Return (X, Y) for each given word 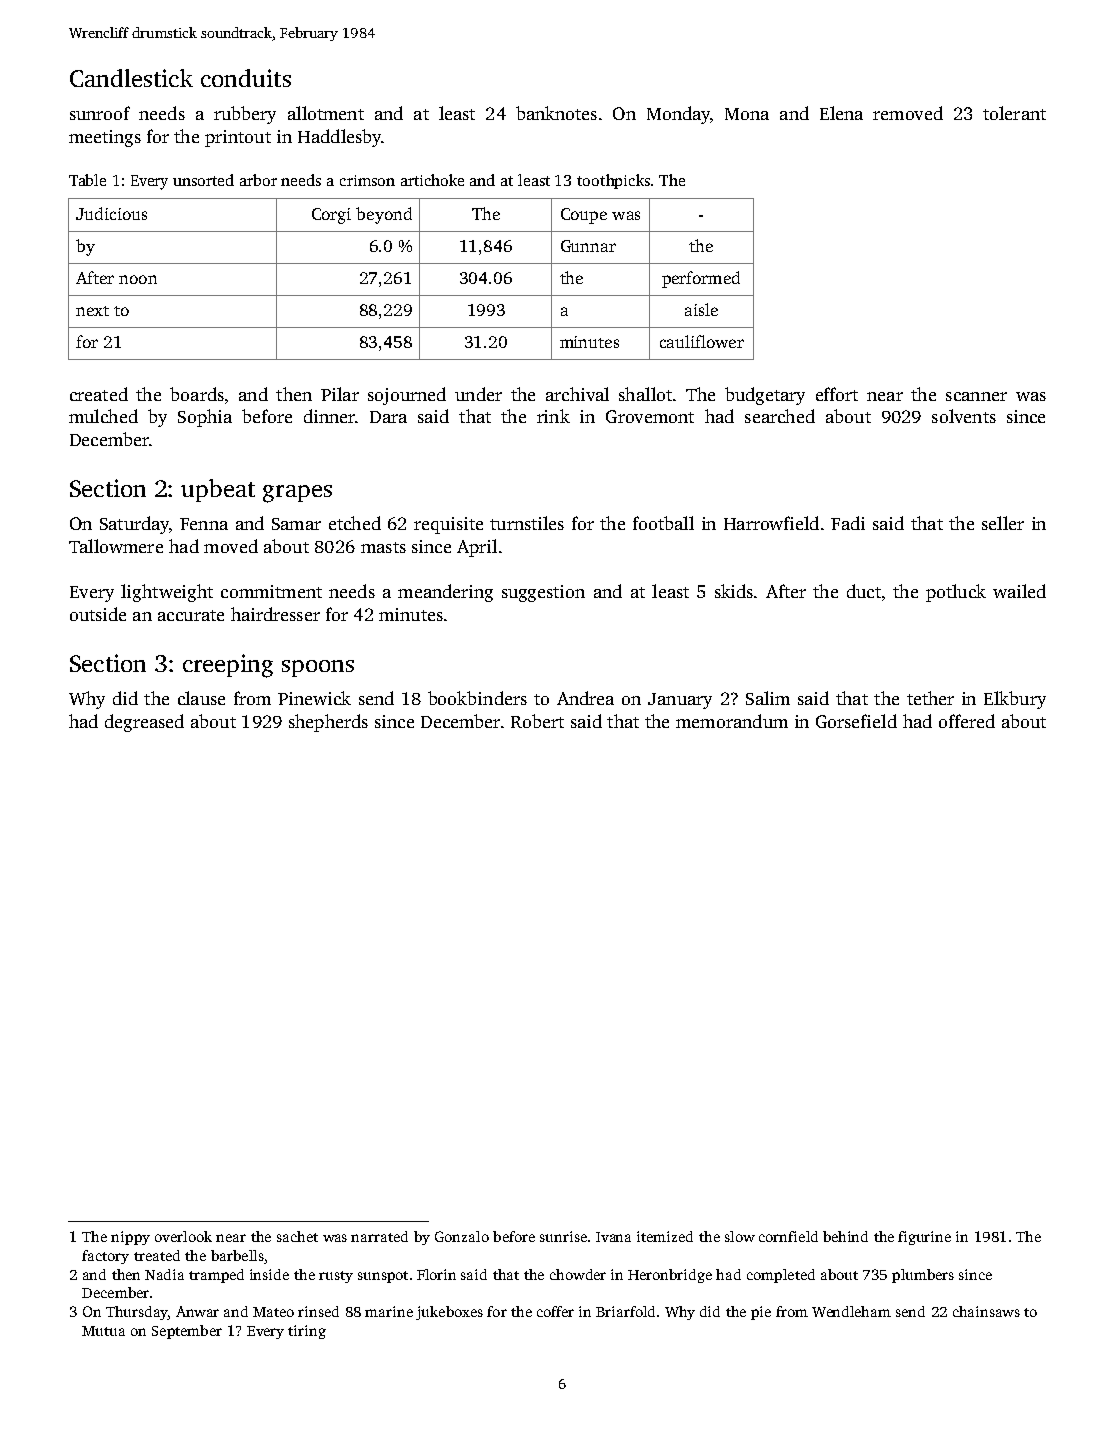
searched (780, 416)
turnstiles (527, 523)
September (187, 1332)
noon (138, 279)
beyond (384, 215)
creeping (228, 666)
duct (864, 591)
